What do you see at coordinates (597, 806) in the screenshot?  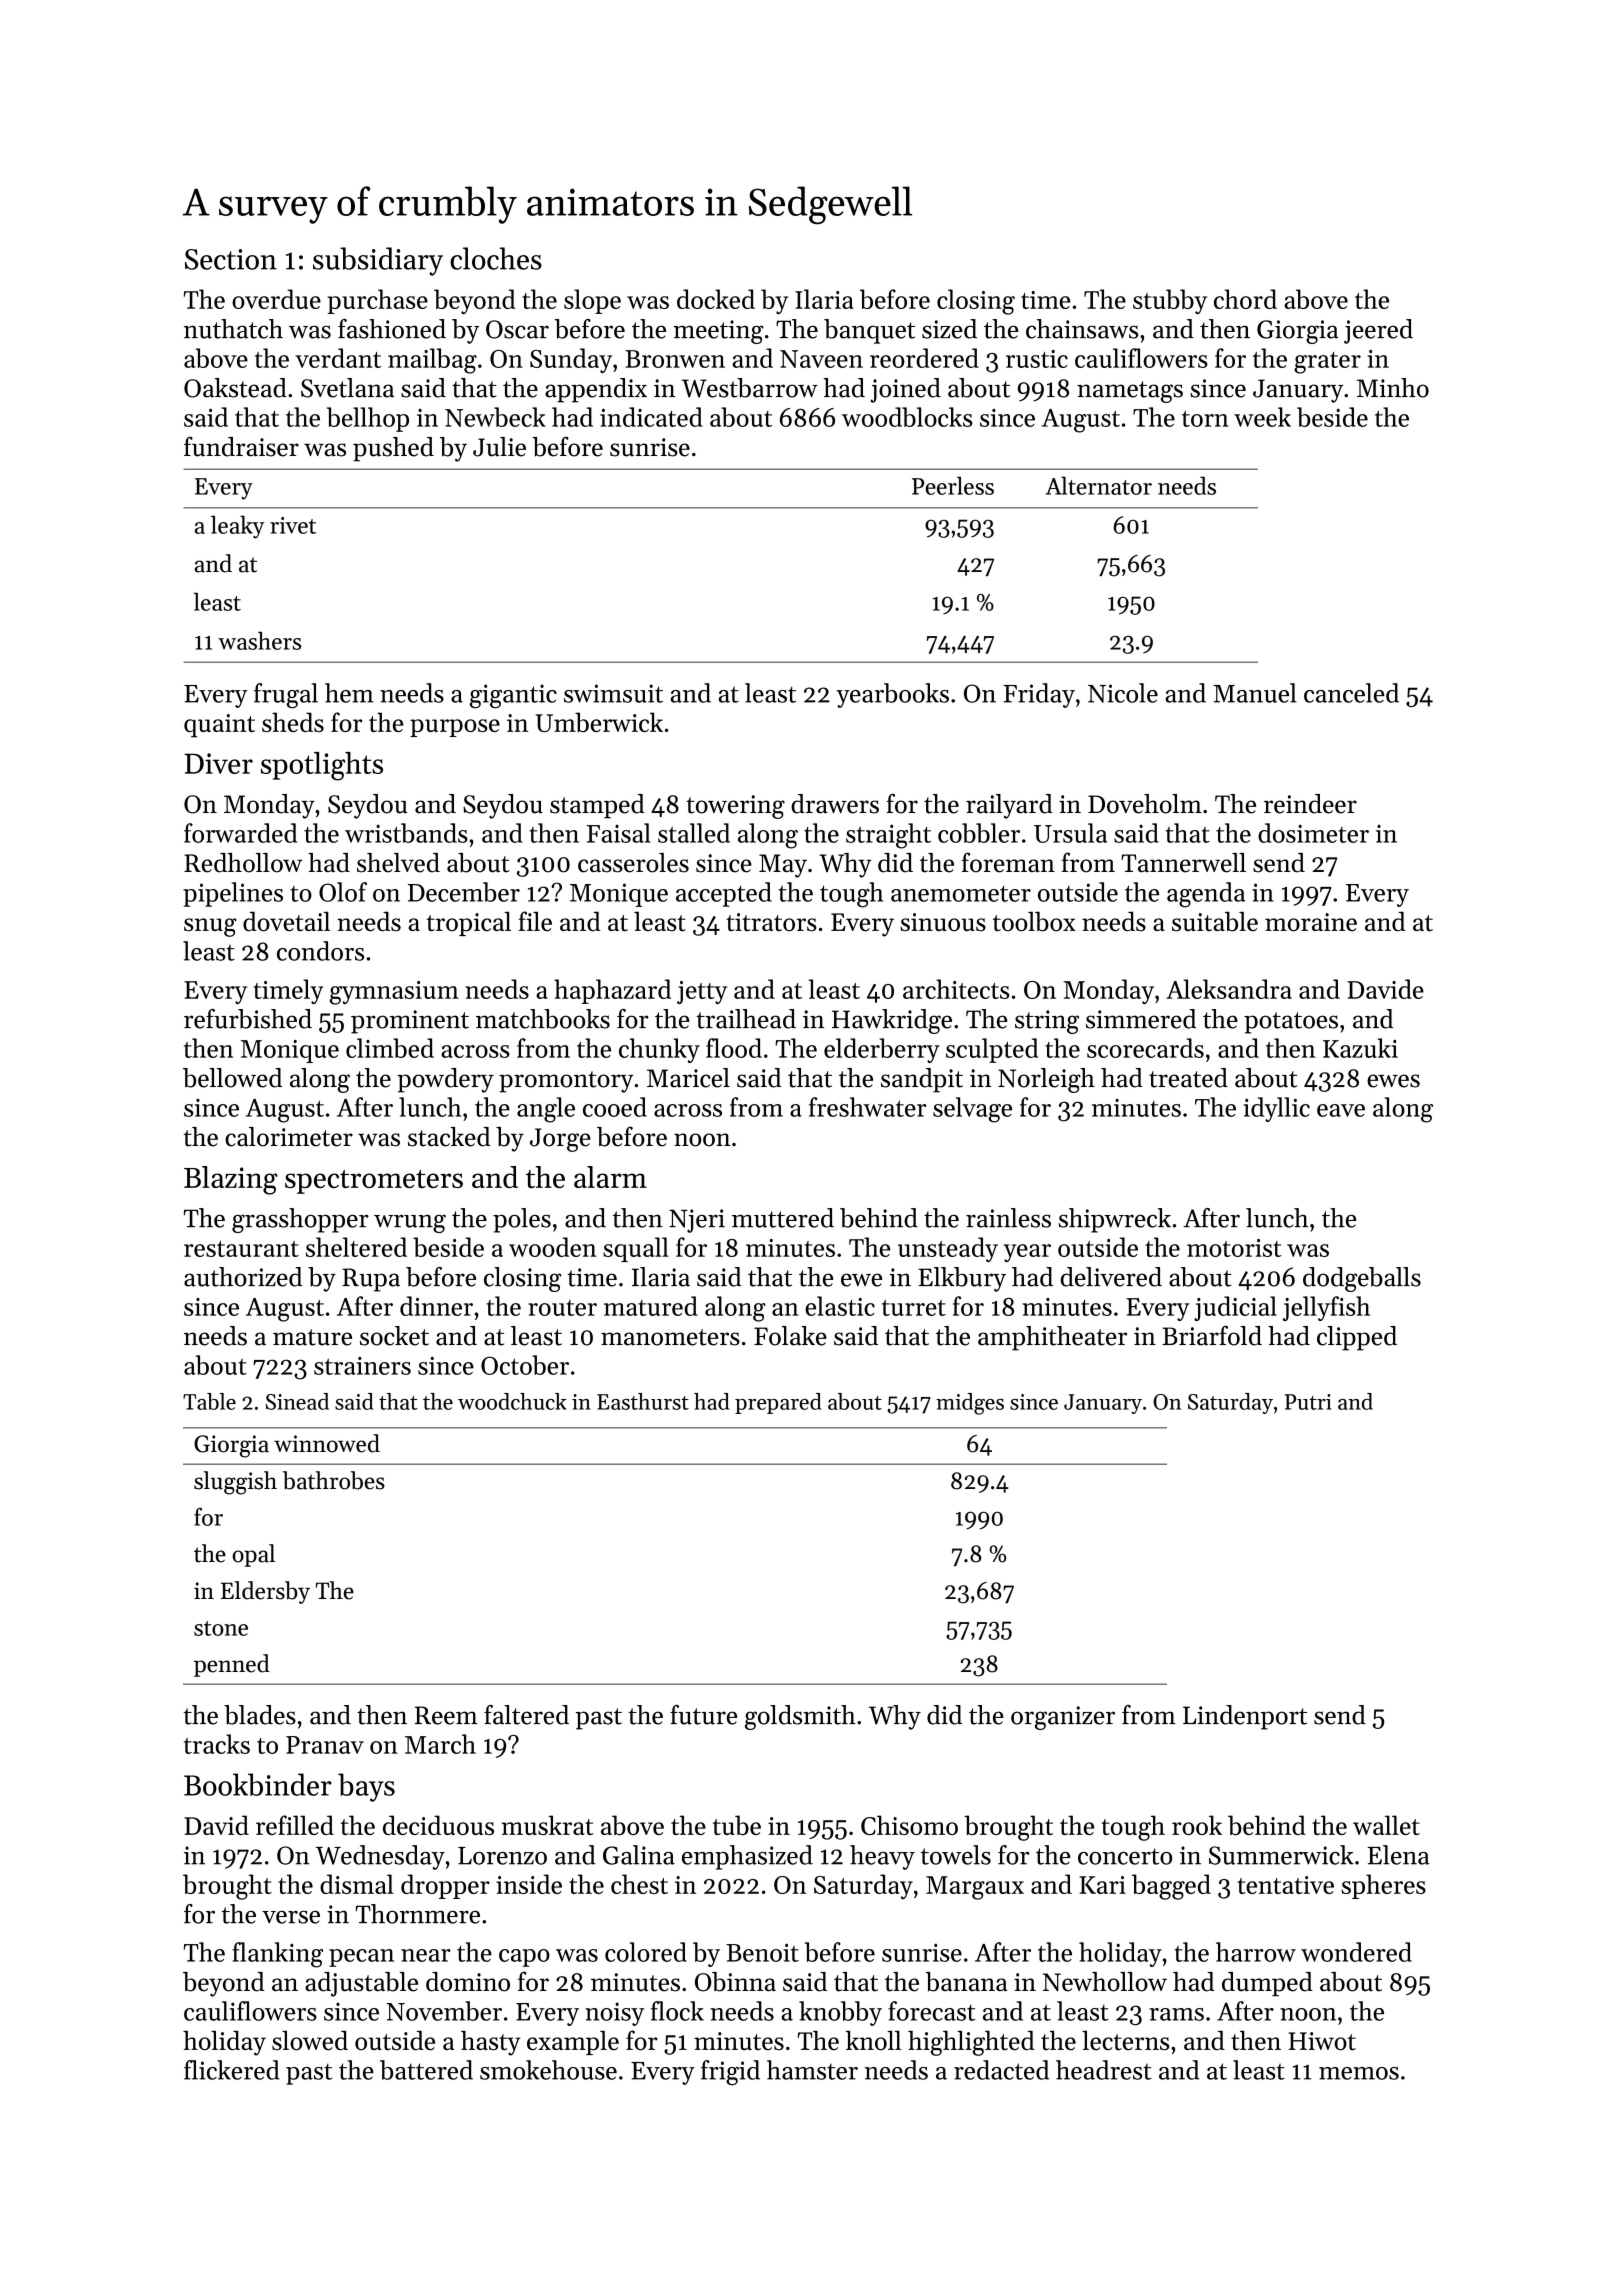 I see `stamped` at bounding box center [597, 806].
